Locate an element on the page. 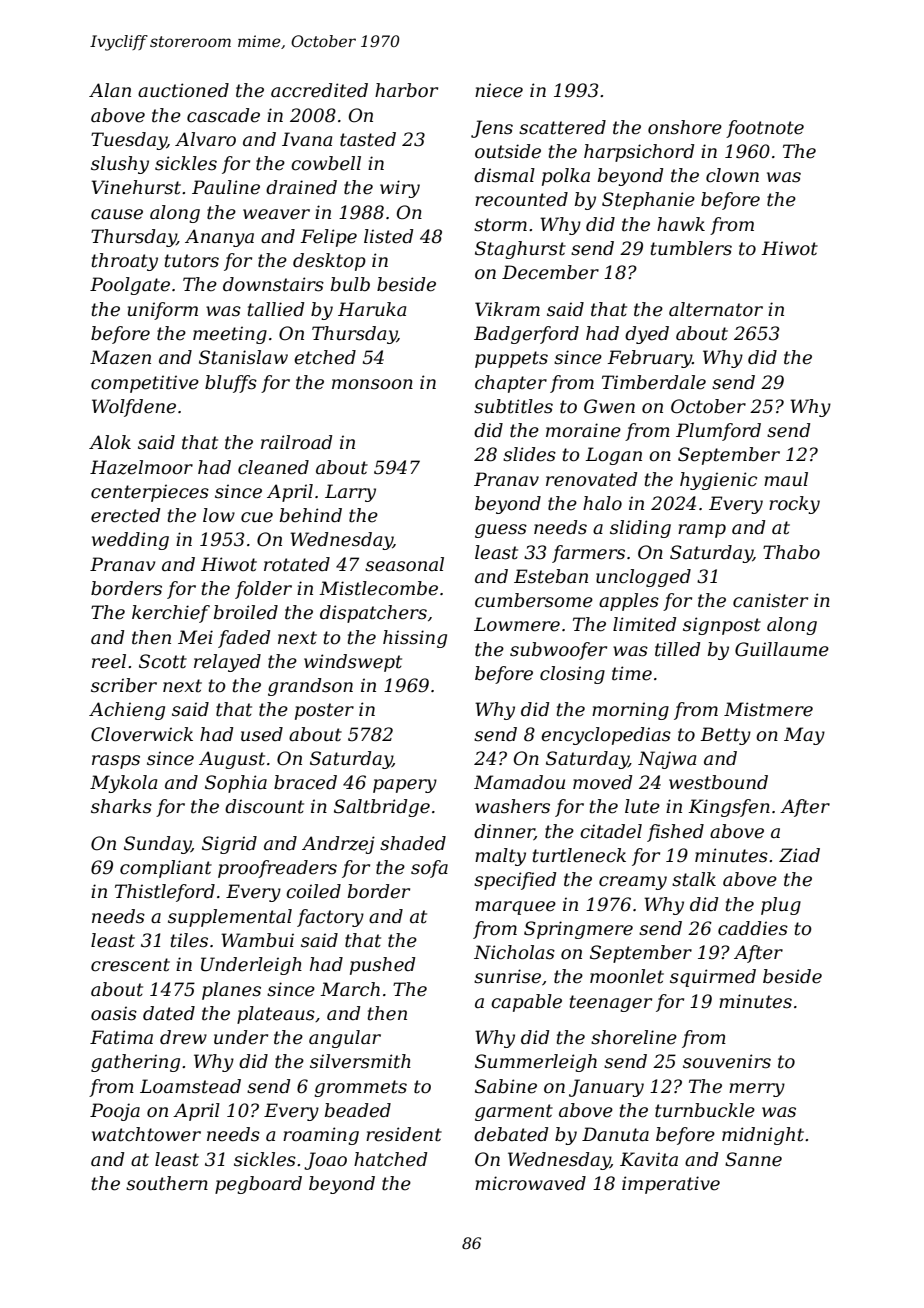 The width and height of the document is (924, 1308). imperative is located at coordinates (671, 1185).
